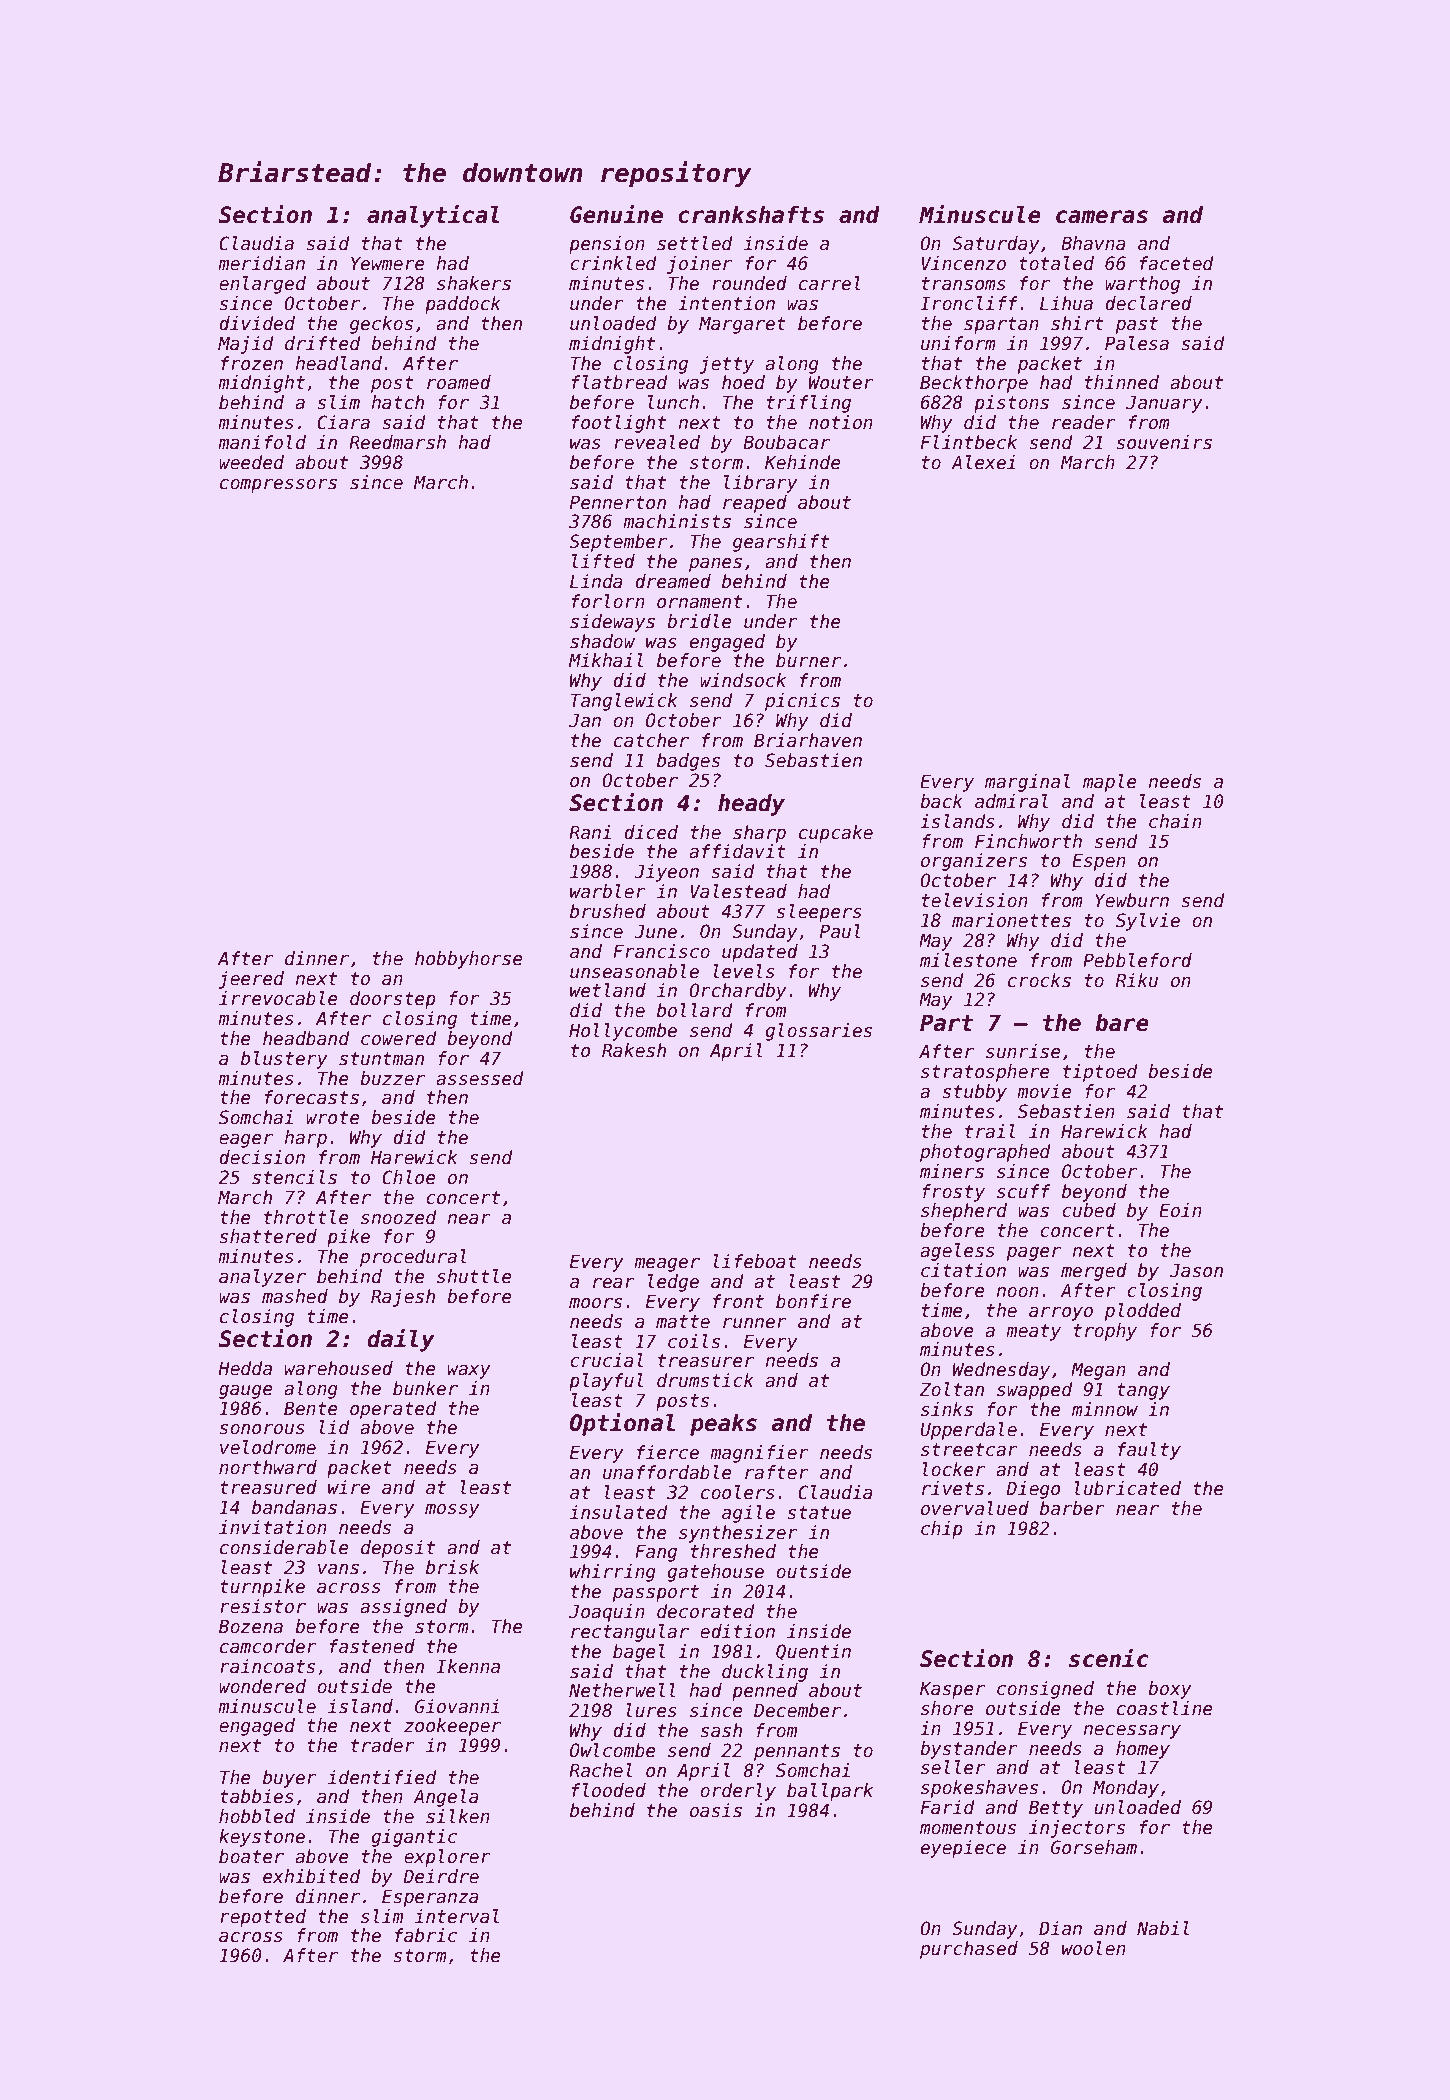  What do you see at coordinates (1102, 217) in the page?
I see `cameras` at bounding box center [1102, 217].
